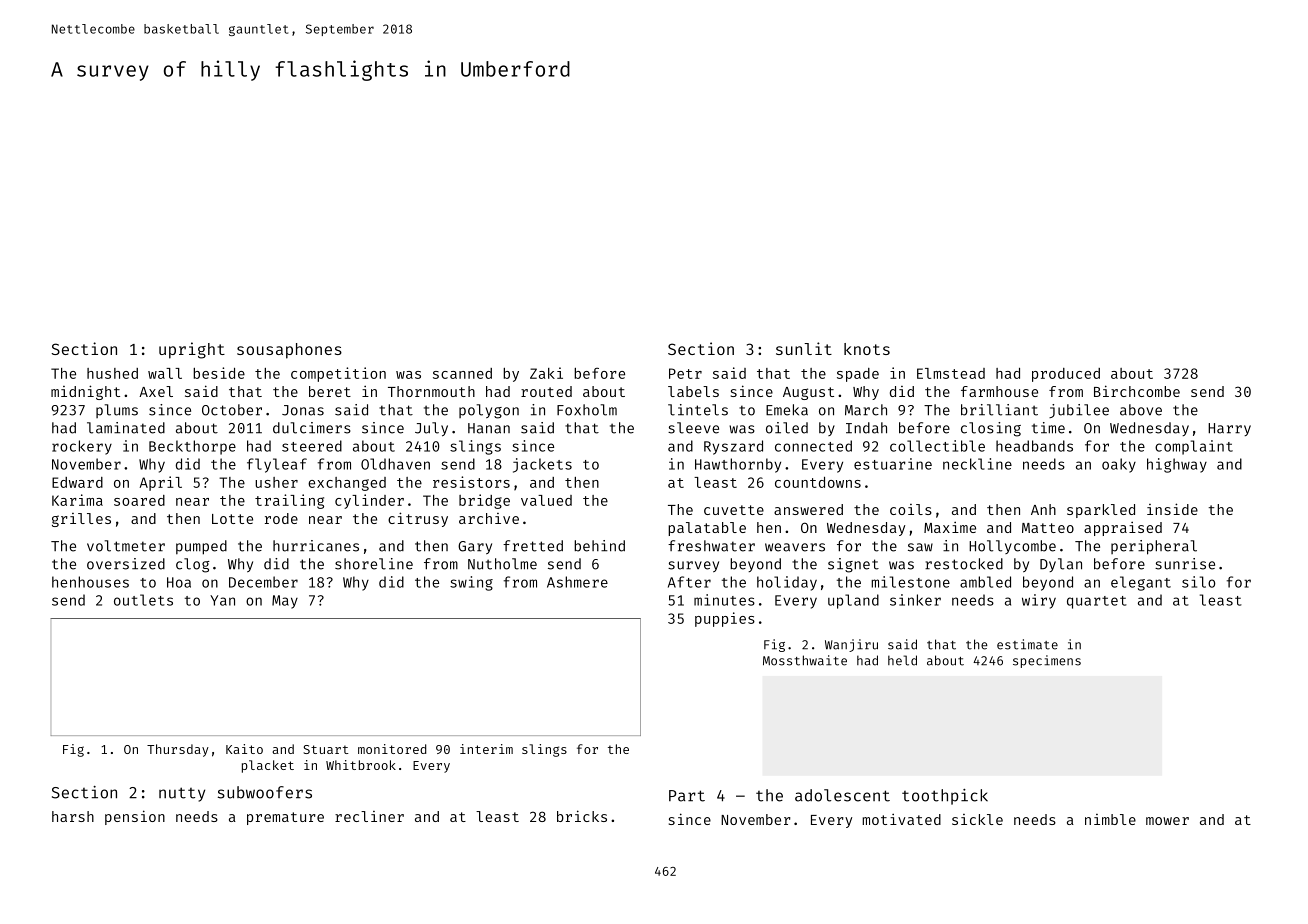  What do you see at coordinates (73, 816) in the screenshot?
I see `harsh` at bounding box center [73, 816].
